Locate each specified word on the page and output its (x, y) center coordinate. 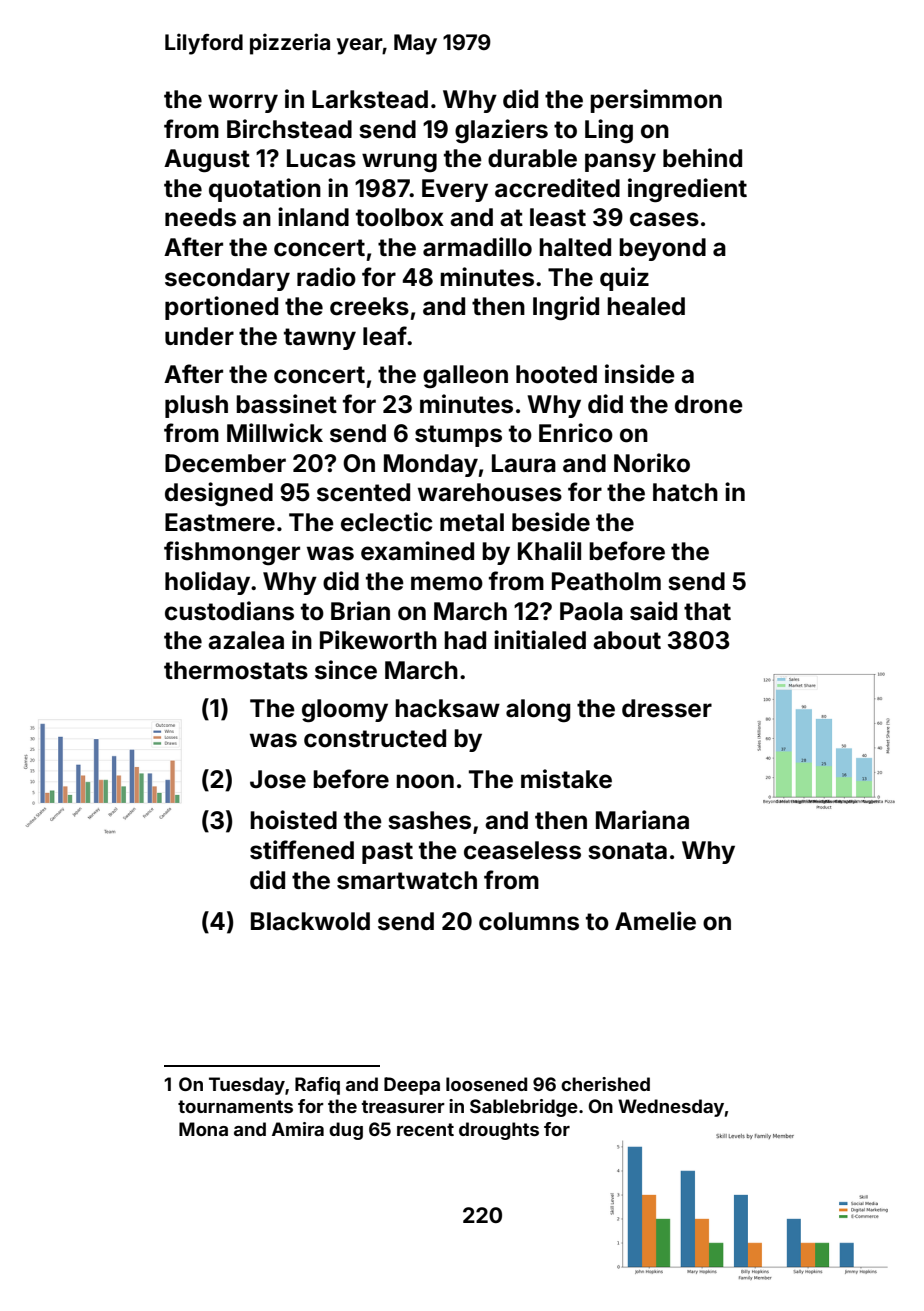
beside (551, 522)
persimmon (656, 101)
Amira (298, 1129)
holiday (207, 583)
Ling (609, 131)
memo (447, 583)
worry (243, 103)
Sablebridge (524, 1108)
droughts (499, 1131)
